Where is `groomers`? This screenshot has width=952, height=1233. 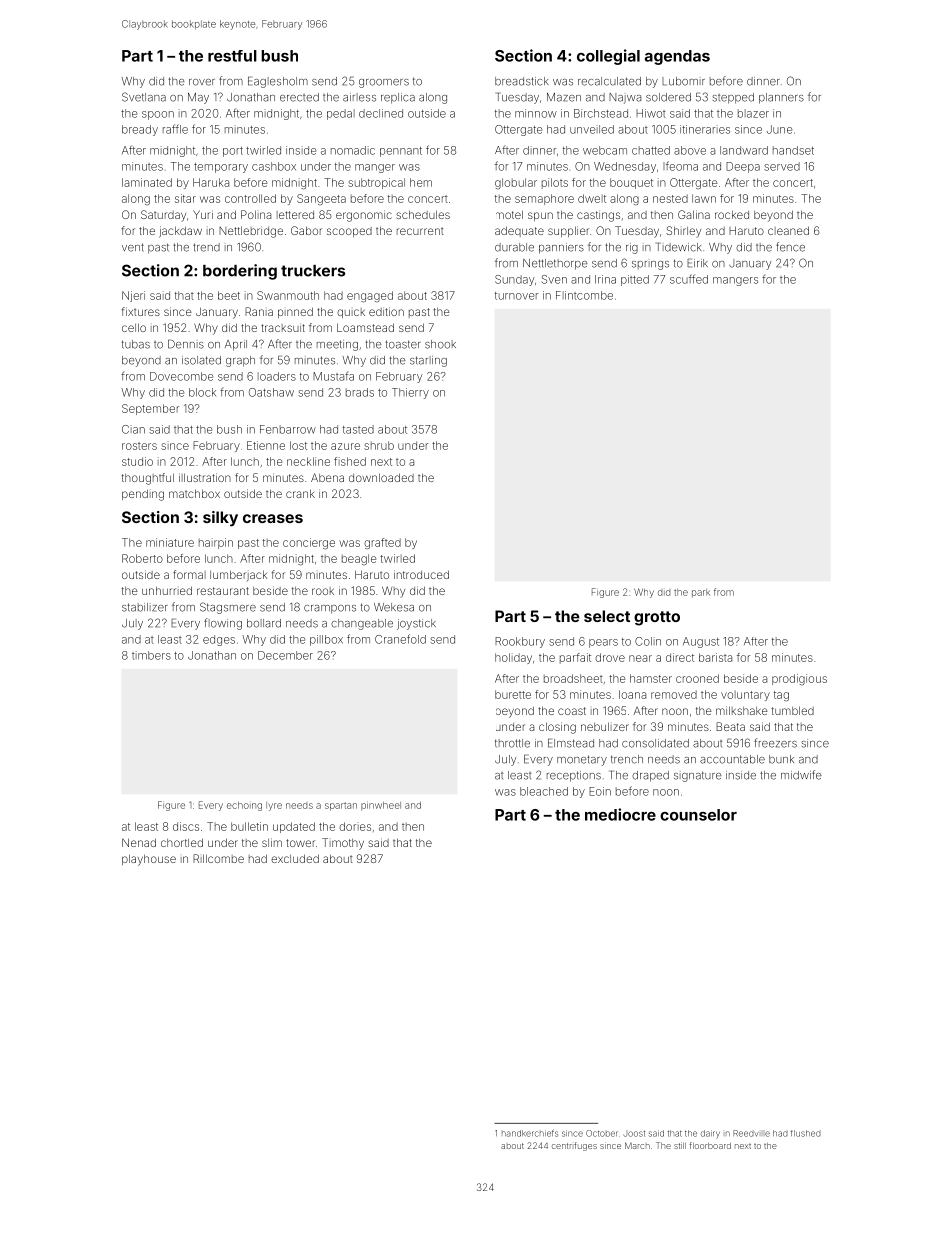
groomers is located at coordinates (384, 83).
